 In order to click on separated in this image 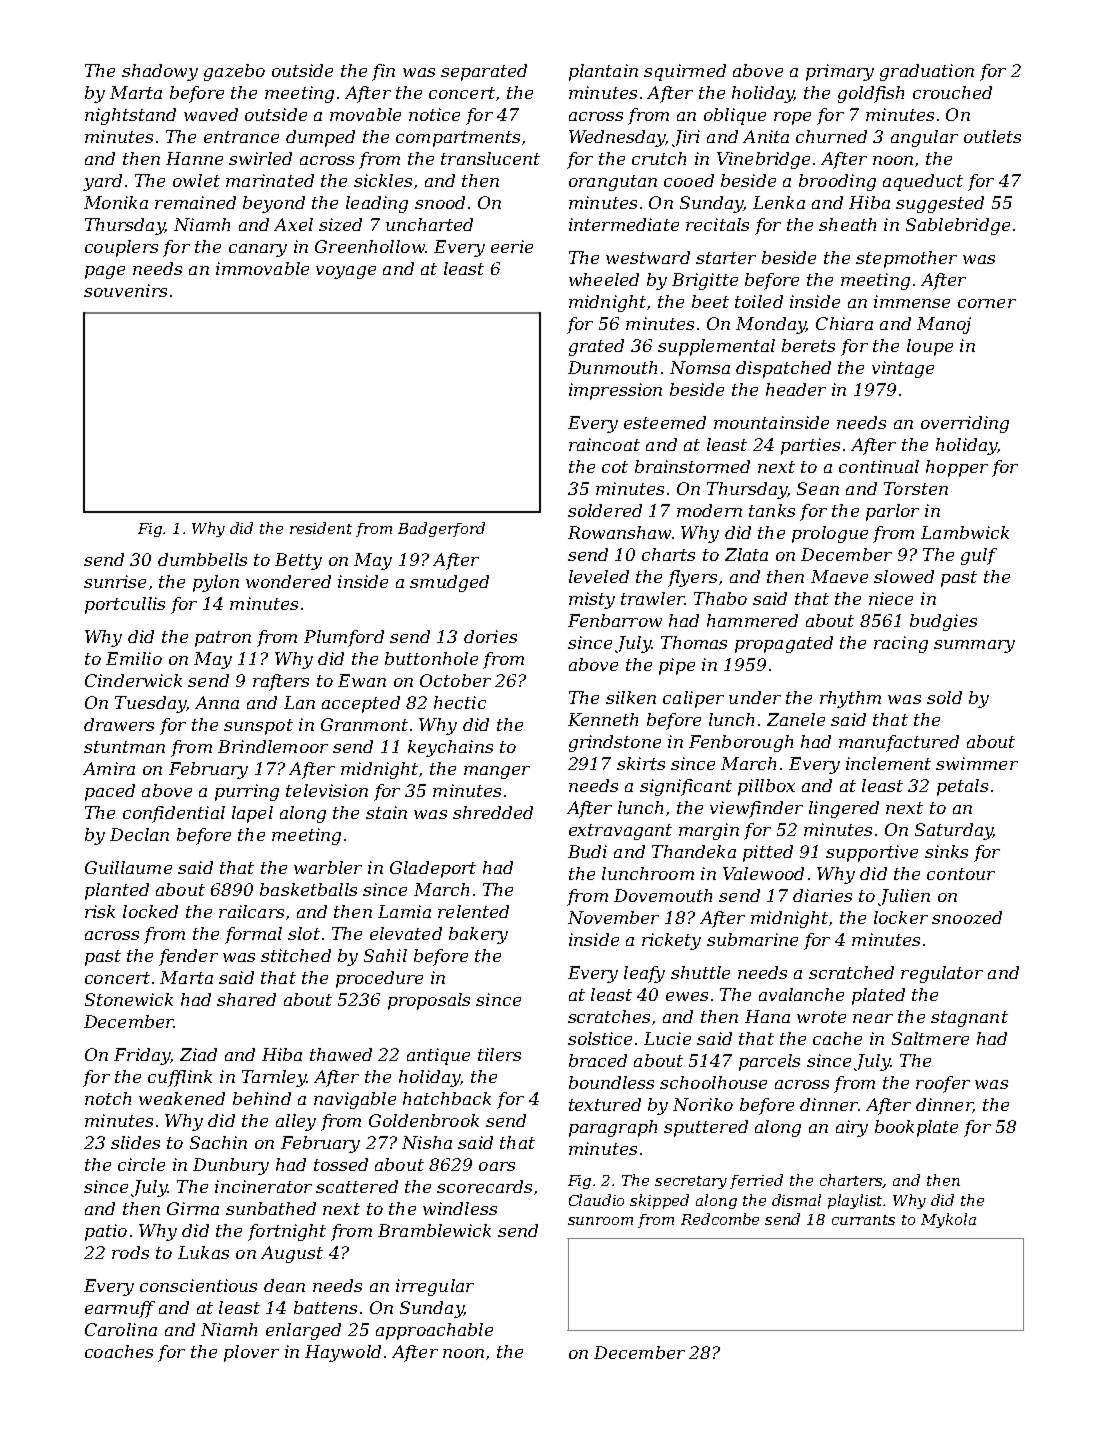, I will do `click(484, 72)`.
